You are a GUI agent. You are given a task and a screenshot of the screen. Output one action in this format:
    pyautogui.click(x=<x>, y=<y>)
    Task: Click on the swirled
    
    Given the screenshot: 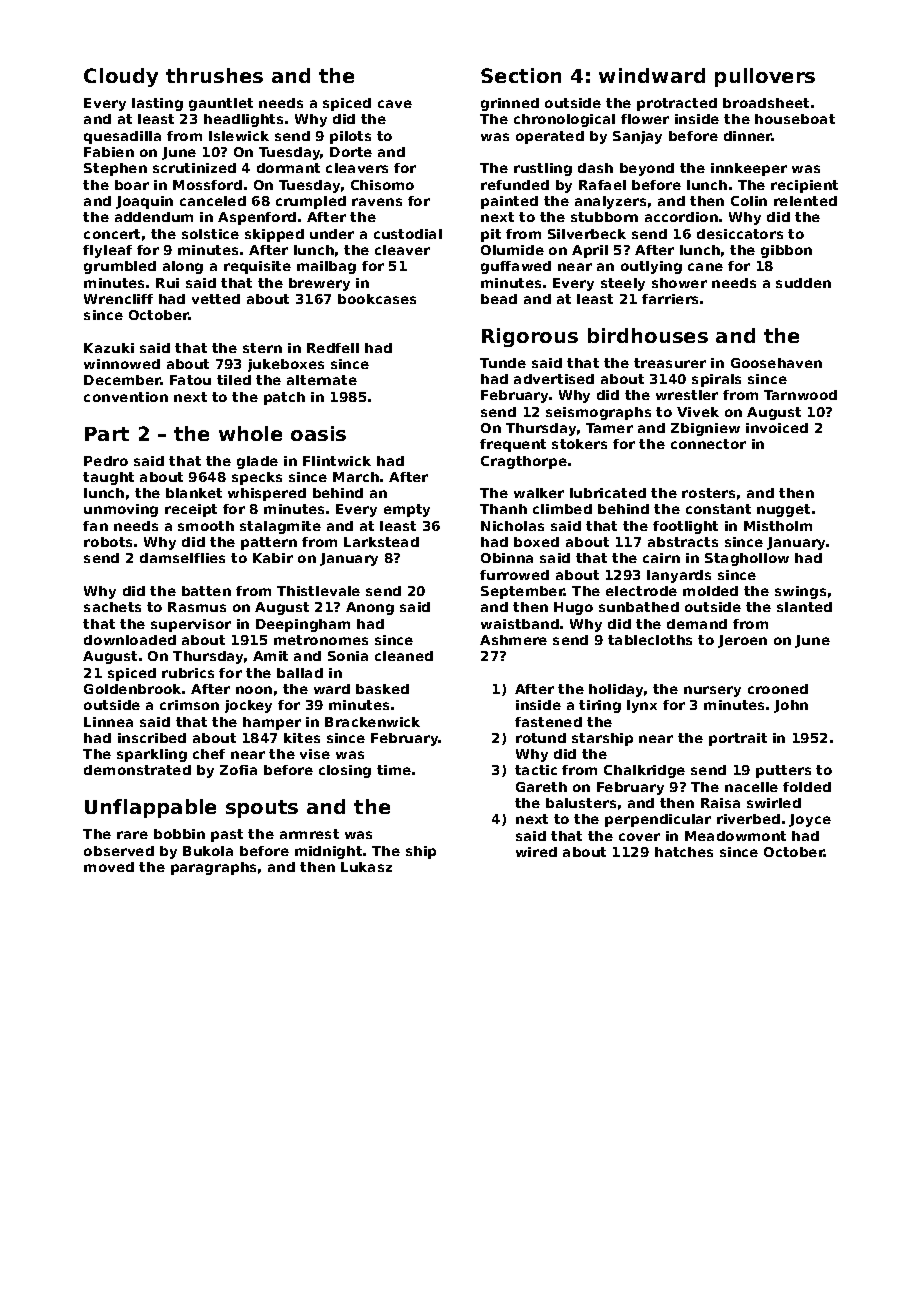 What is the action you would take?
    pyautogui.click(x=774, y=803)
